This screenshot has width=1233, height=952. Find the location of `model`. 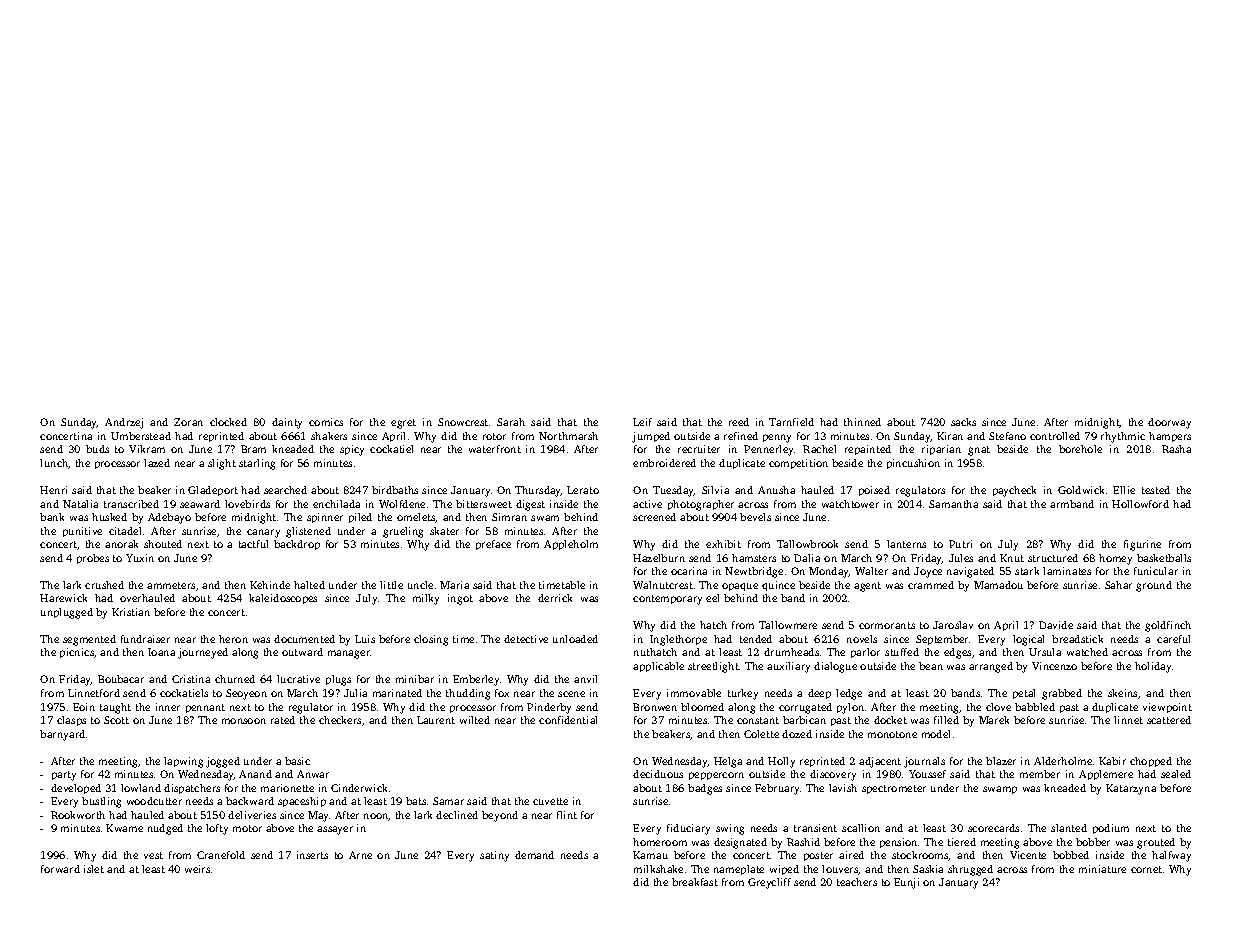

model is located at coordinates (936, 734).
